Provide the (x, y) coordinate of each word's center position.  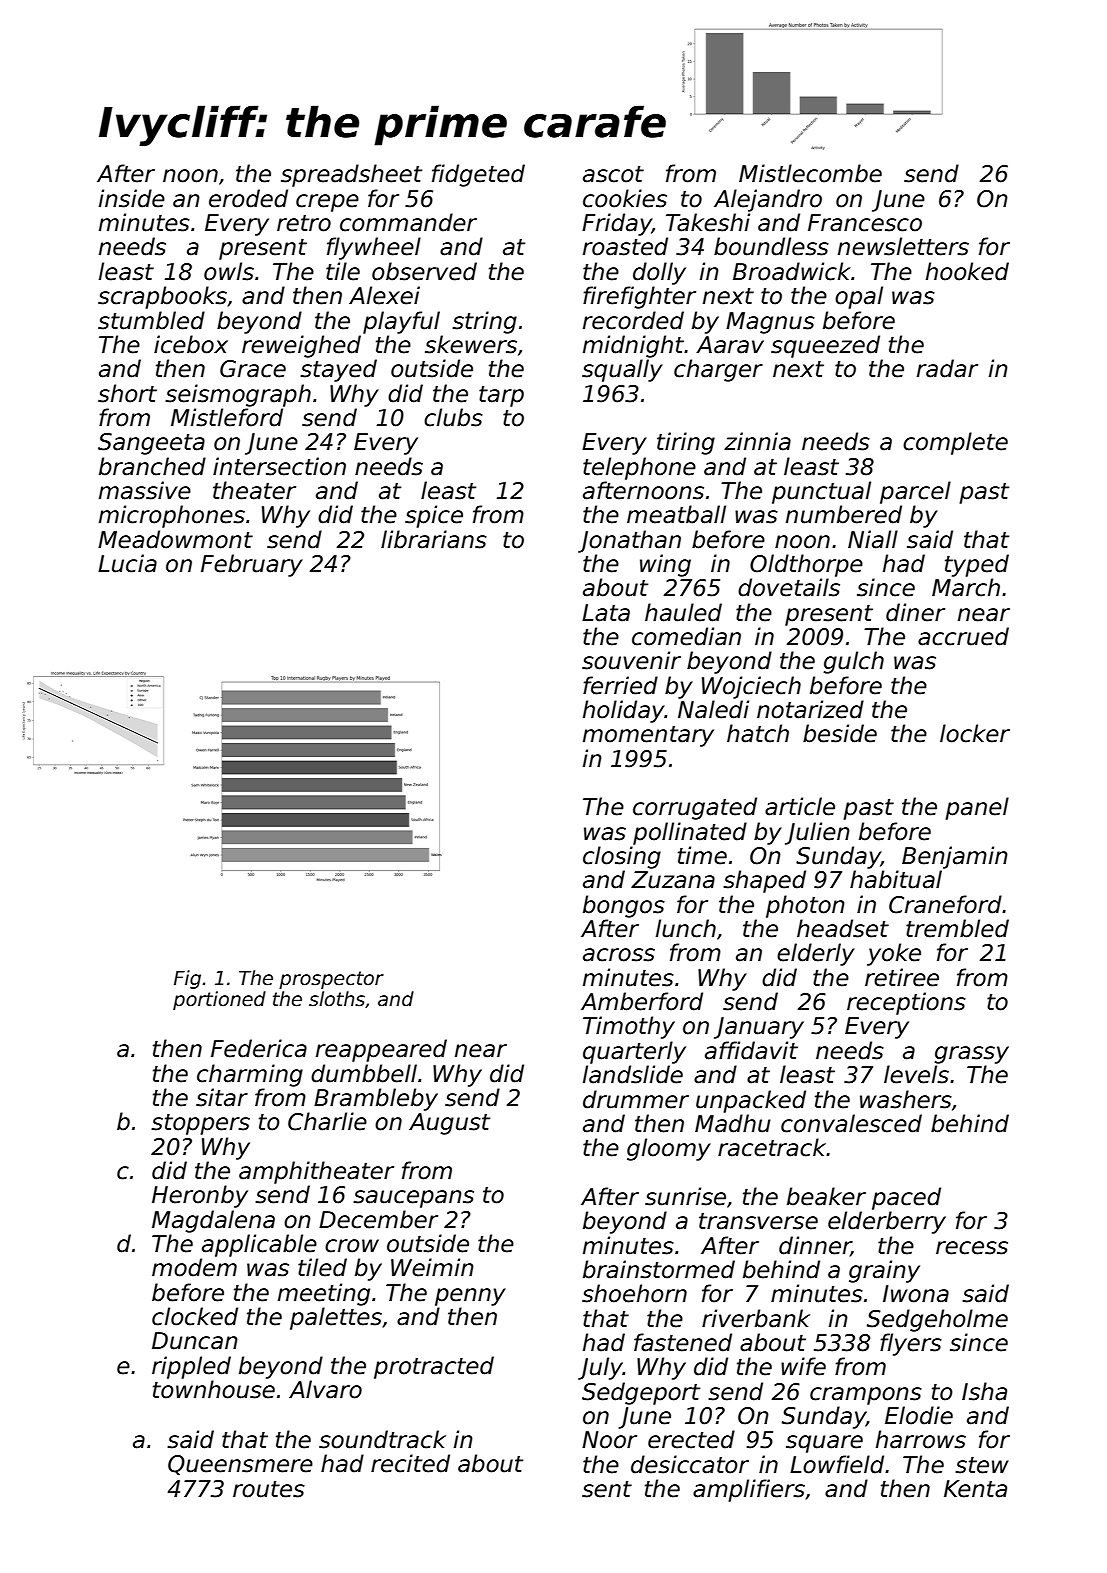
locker (975, 733)
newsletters (903, 246)
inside (132, 198)
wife (803, 1366)
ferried (620, 685)
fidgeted (478, 175)
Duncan (195, 1341)
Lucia (127, 563)
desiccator (690, 1464)
